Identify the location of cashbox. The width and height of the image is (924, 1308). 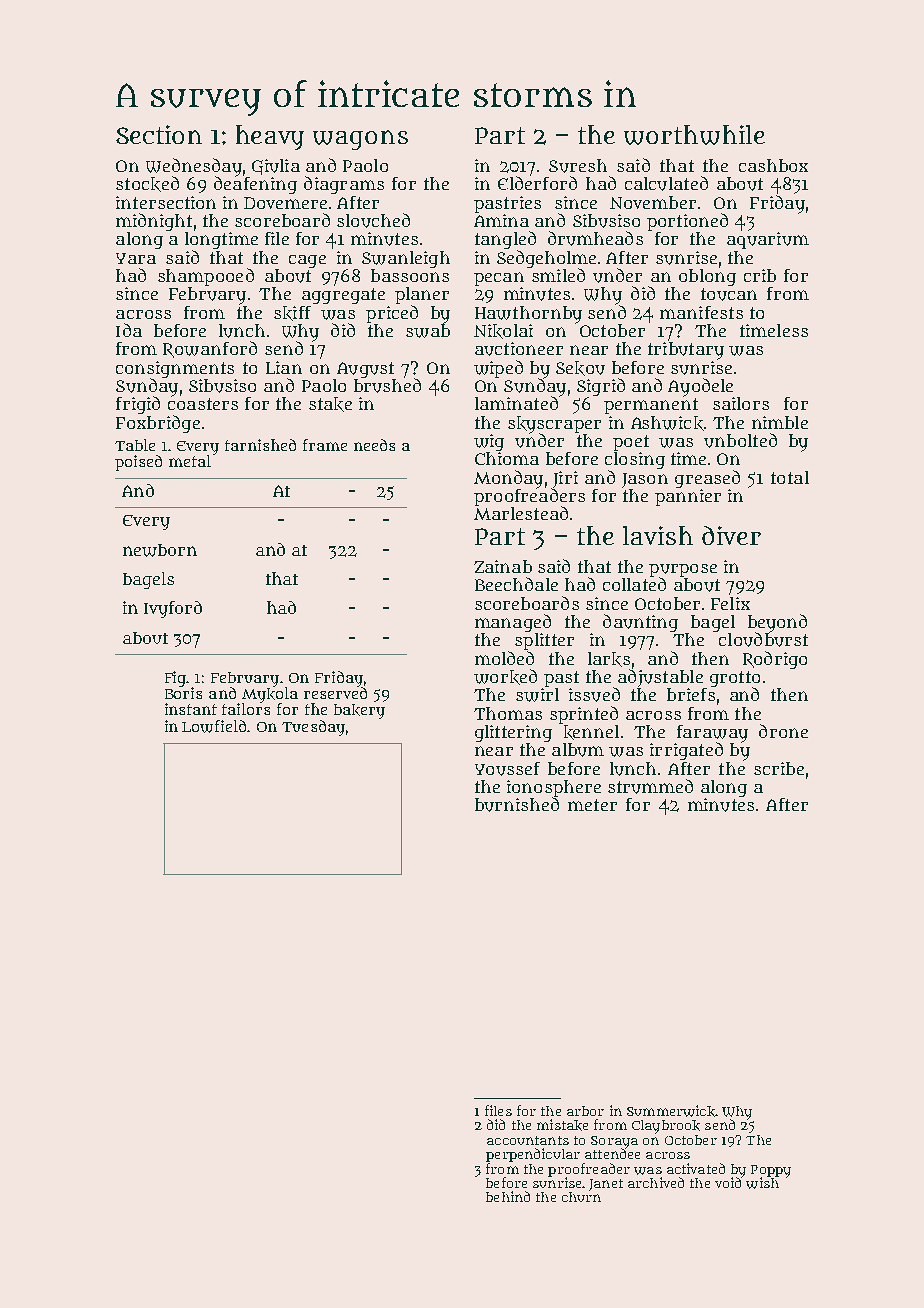
(773, 165).
